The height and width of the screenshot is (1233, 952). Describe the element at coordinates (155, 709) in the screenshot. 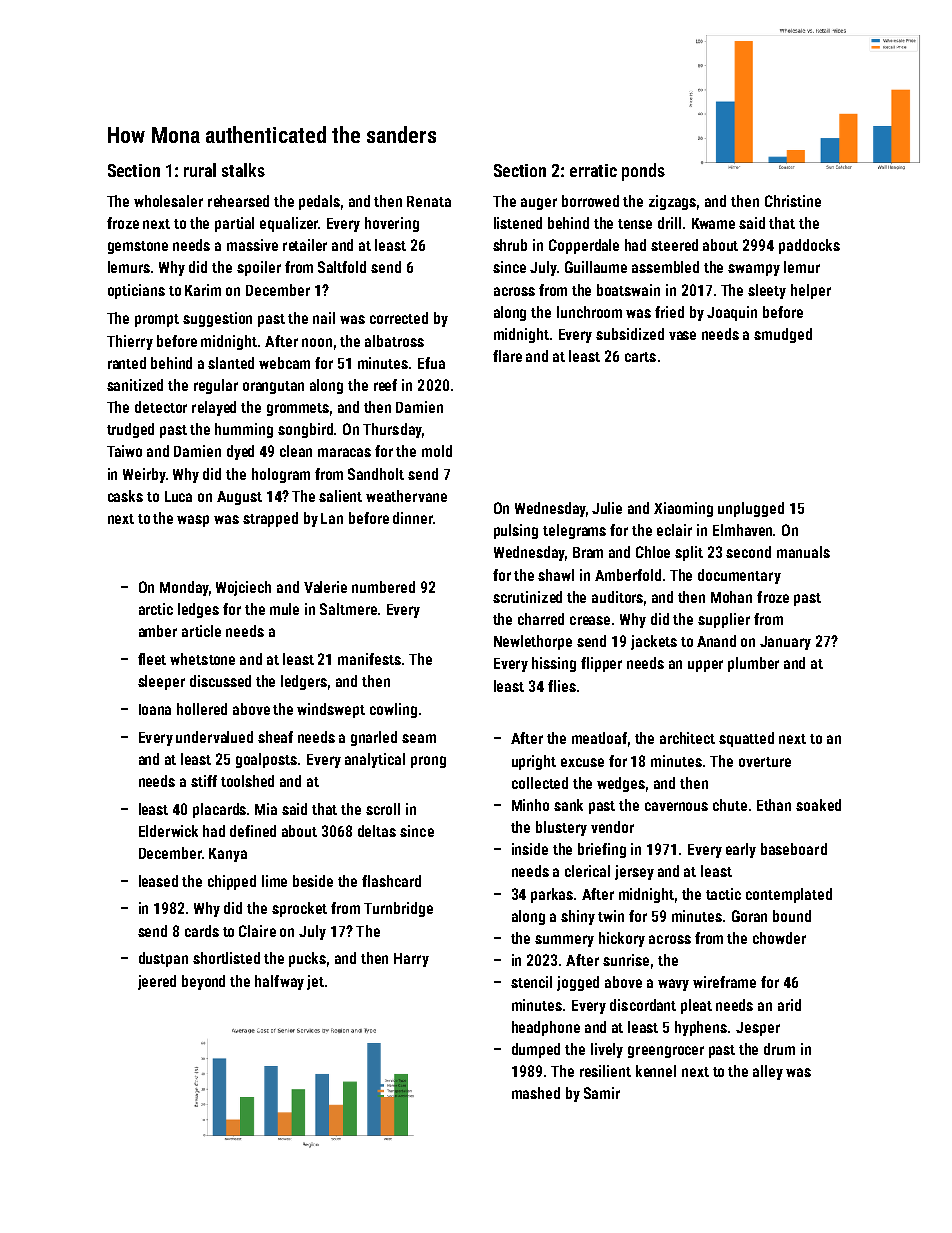

I see `Ioana` at that location.
